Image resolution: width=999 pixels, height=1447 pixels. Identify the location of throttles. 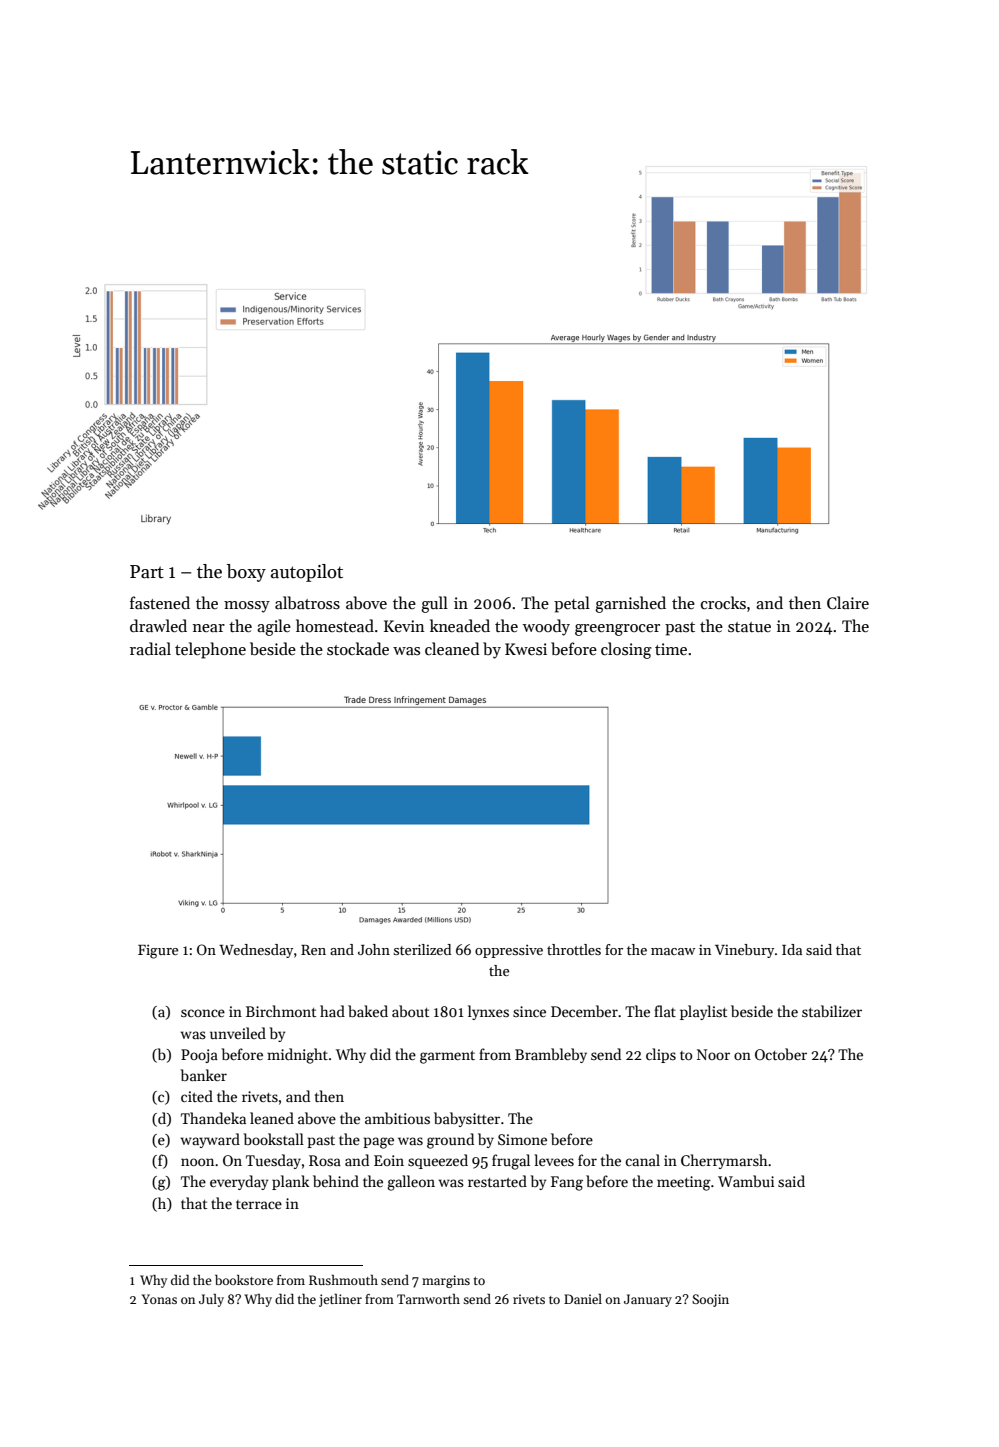
(574, 949).
